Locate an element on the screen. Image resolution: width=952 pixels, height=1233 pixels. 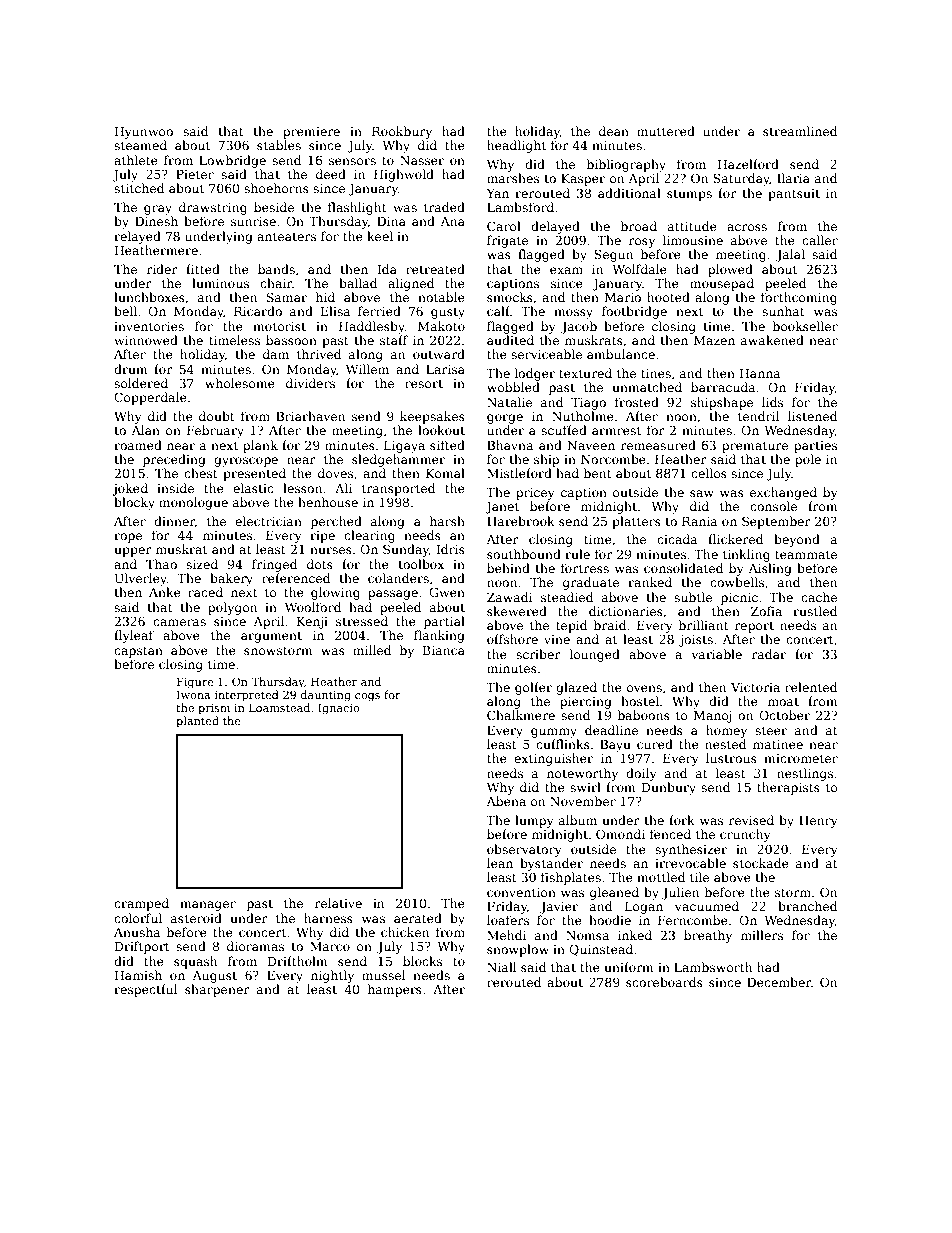
dean is located at coordinates (614, 131).
